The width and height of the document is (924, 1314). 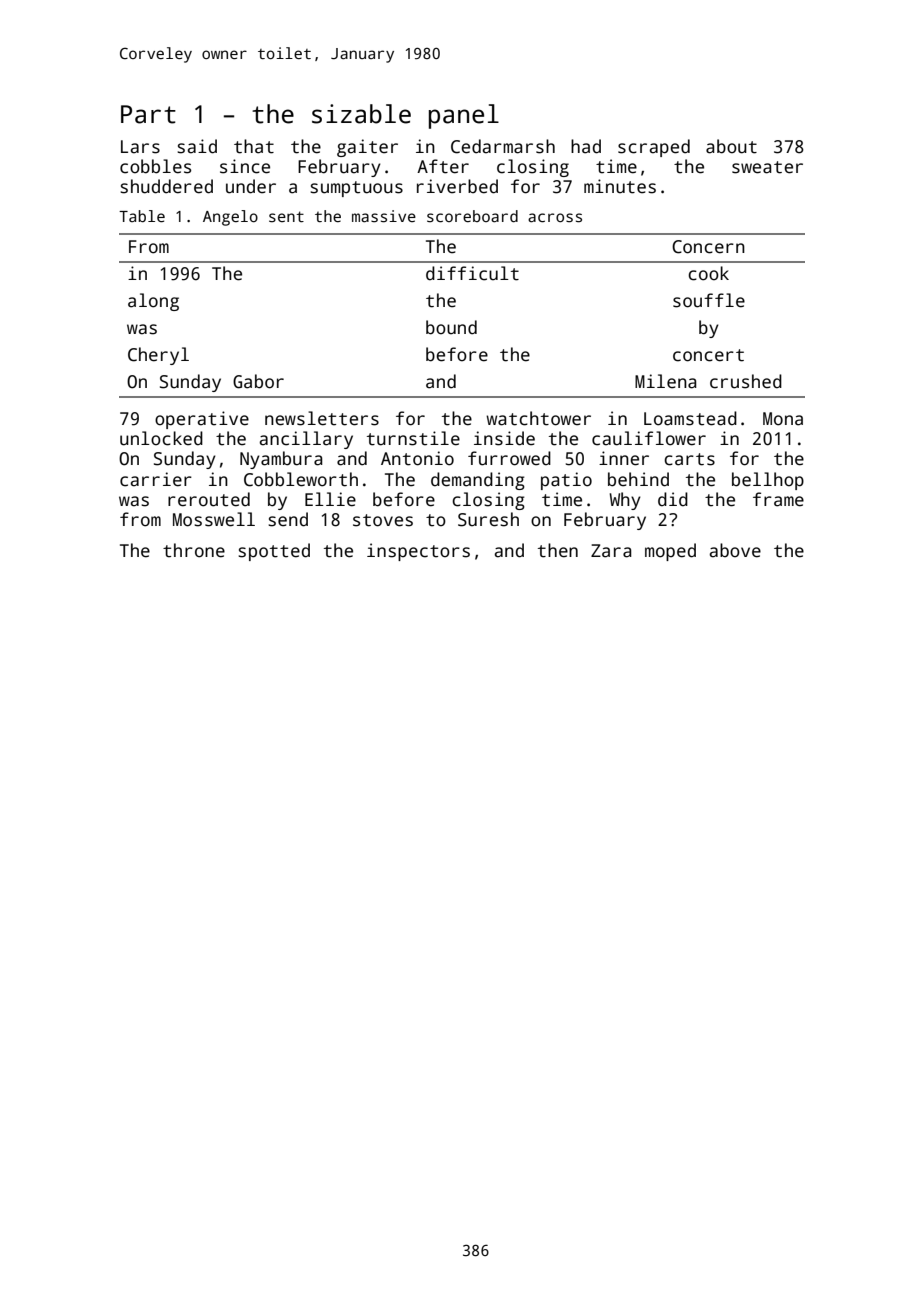 What do you see at coordinates (274, 552) in the document?
I see `spotted` at bounding box center [274, 552].
